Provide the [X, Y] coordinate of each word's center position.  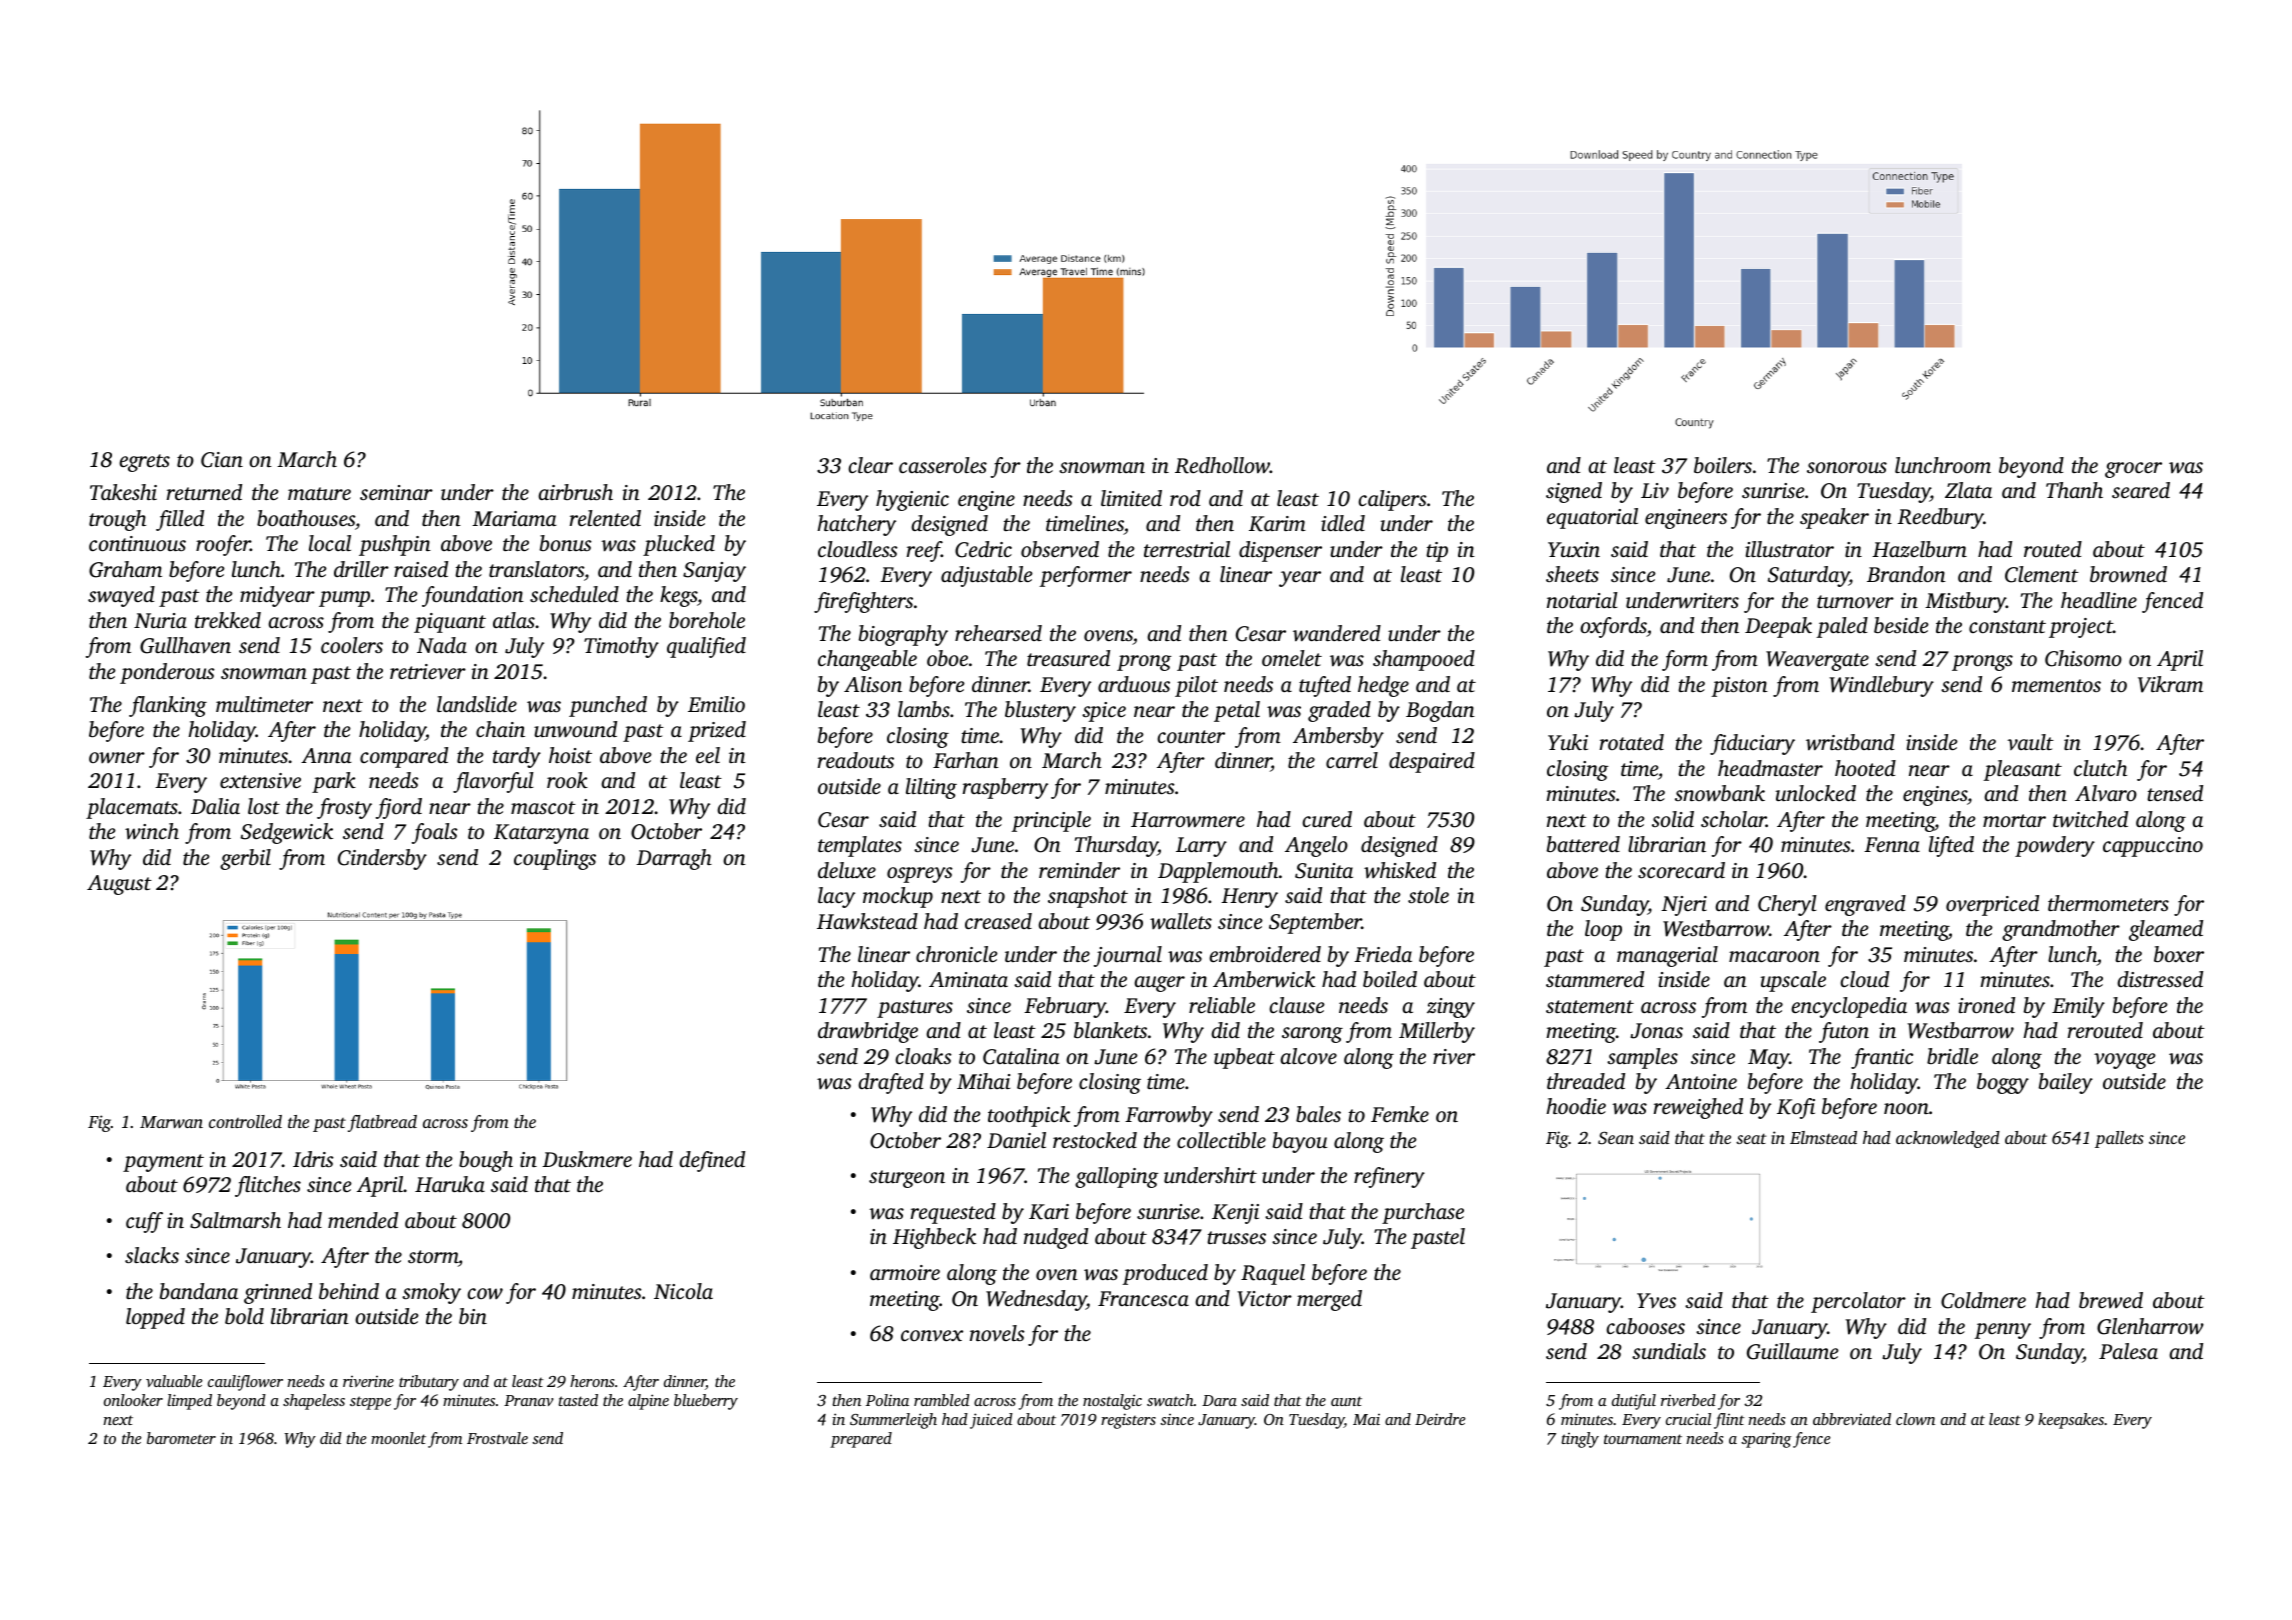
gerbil [245, 859]
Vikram [2170, 684]
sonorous [1847, 467]
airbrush [575, 492]
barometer [181, 1438]
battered [1583, 844]
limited [1131, 498]
